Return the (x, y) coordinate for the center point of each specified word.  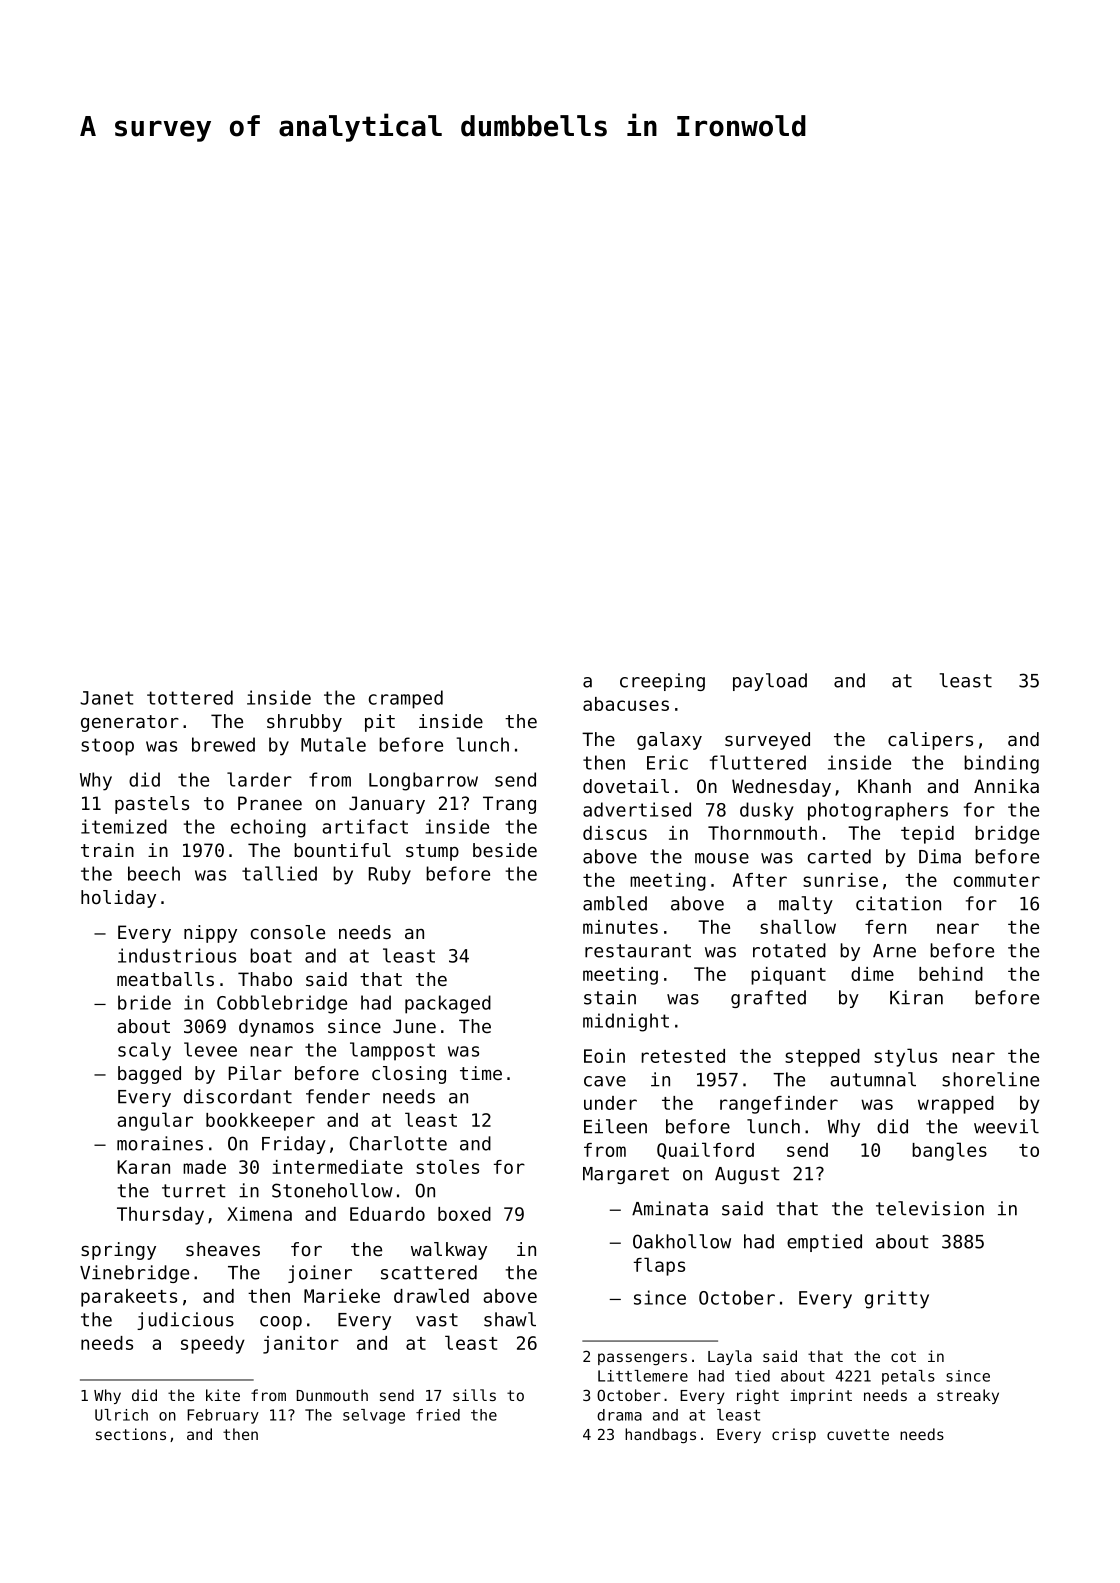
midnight (626, 1022)
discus (615, 833)
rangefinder (779, 1105)
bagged (149, 1075)
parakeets (129, 1298)
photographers (878, 811)
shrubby (304, 723)
